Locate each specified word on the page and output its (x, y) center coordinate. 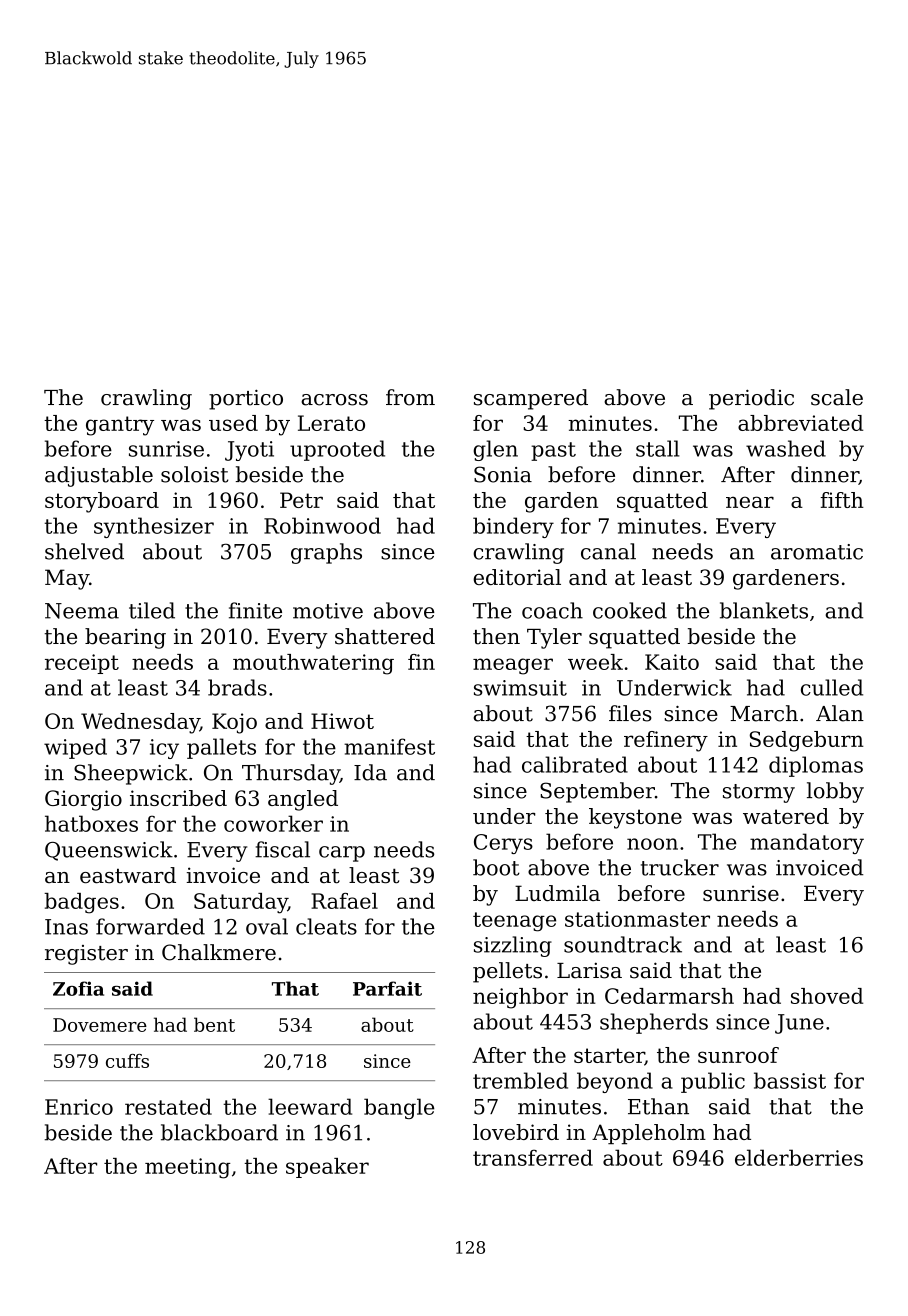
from (410, 397)
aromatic (817, 552)
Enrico (79, 1107)
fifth (842, 500)
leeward (310, 1106)
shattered (385, 636)
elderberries (799, 1157)
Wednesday (140, 723)
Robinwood (322, 525)
